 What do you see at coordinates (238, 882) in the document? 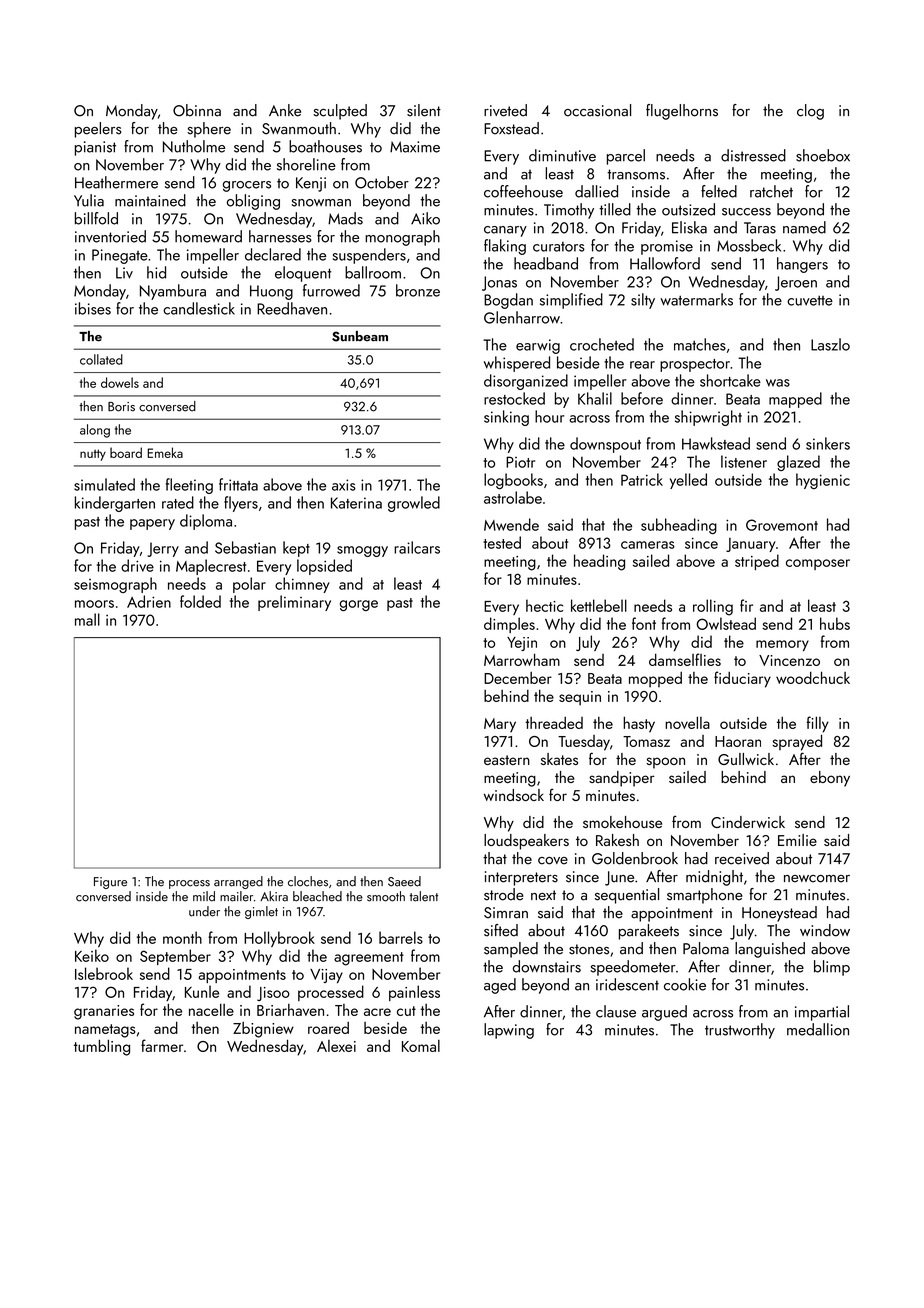
I see `arranged` at bounding box center [238, 882].
